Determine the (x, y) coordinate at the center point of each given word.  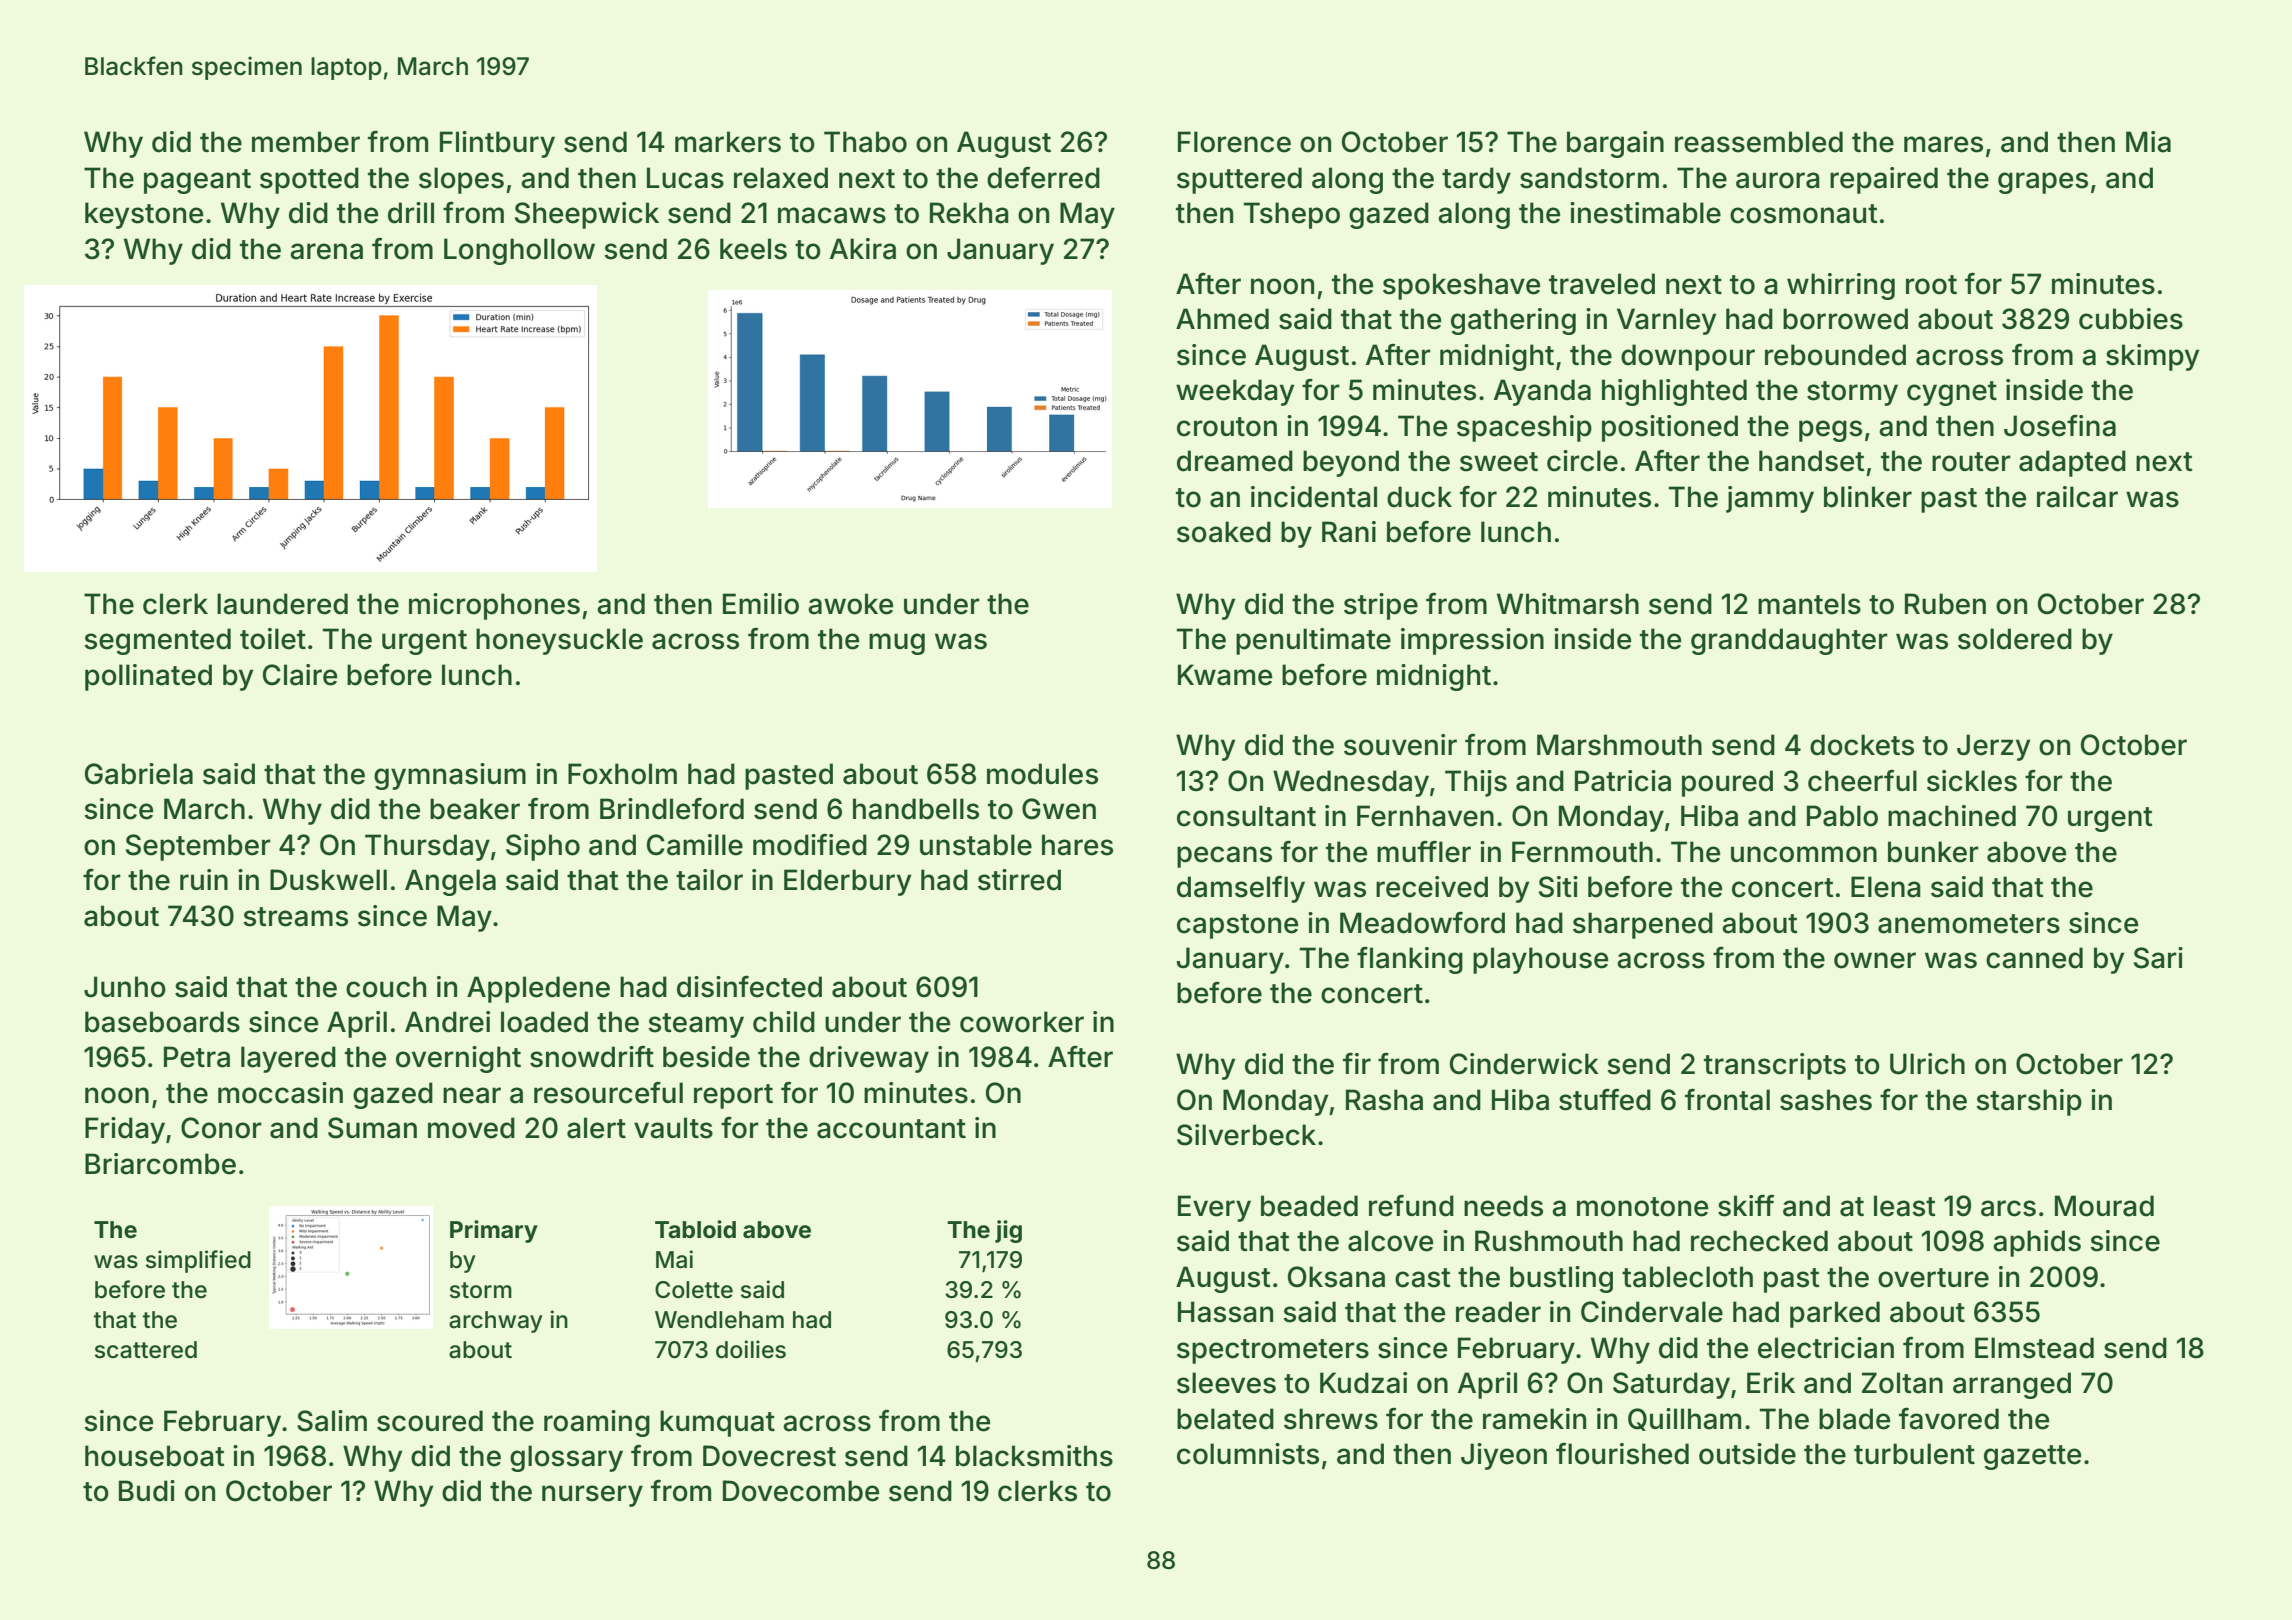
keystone (144, 215)
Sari (2158, 958)
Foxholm (622, 774)
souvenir (1400, 745)
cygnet (1952, 393)
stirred (1019, 880)
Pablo (1842, 816)
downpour (1688, 357)
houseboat (155, 1456)
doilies (751, 1349)
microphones (494, 606)
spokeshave (1461, 286)
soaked (1224, 532)
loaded (544, 1022)
